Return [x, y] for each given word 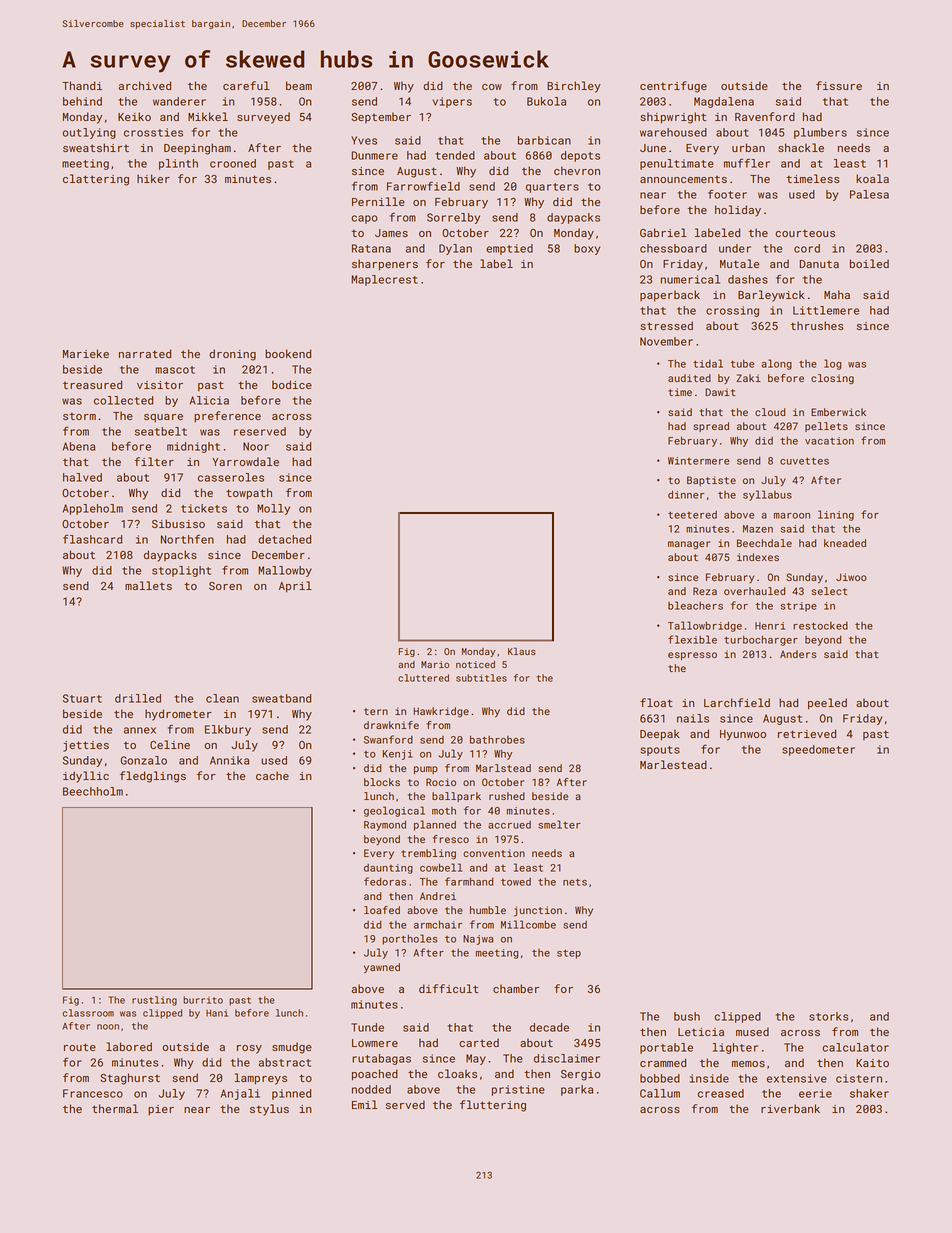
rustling [154, 1001]
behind [82, 101]
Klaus [522, 651]
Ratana [371, 248]
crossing [732, 311]
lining [836, 515]
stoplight [181, 571]
